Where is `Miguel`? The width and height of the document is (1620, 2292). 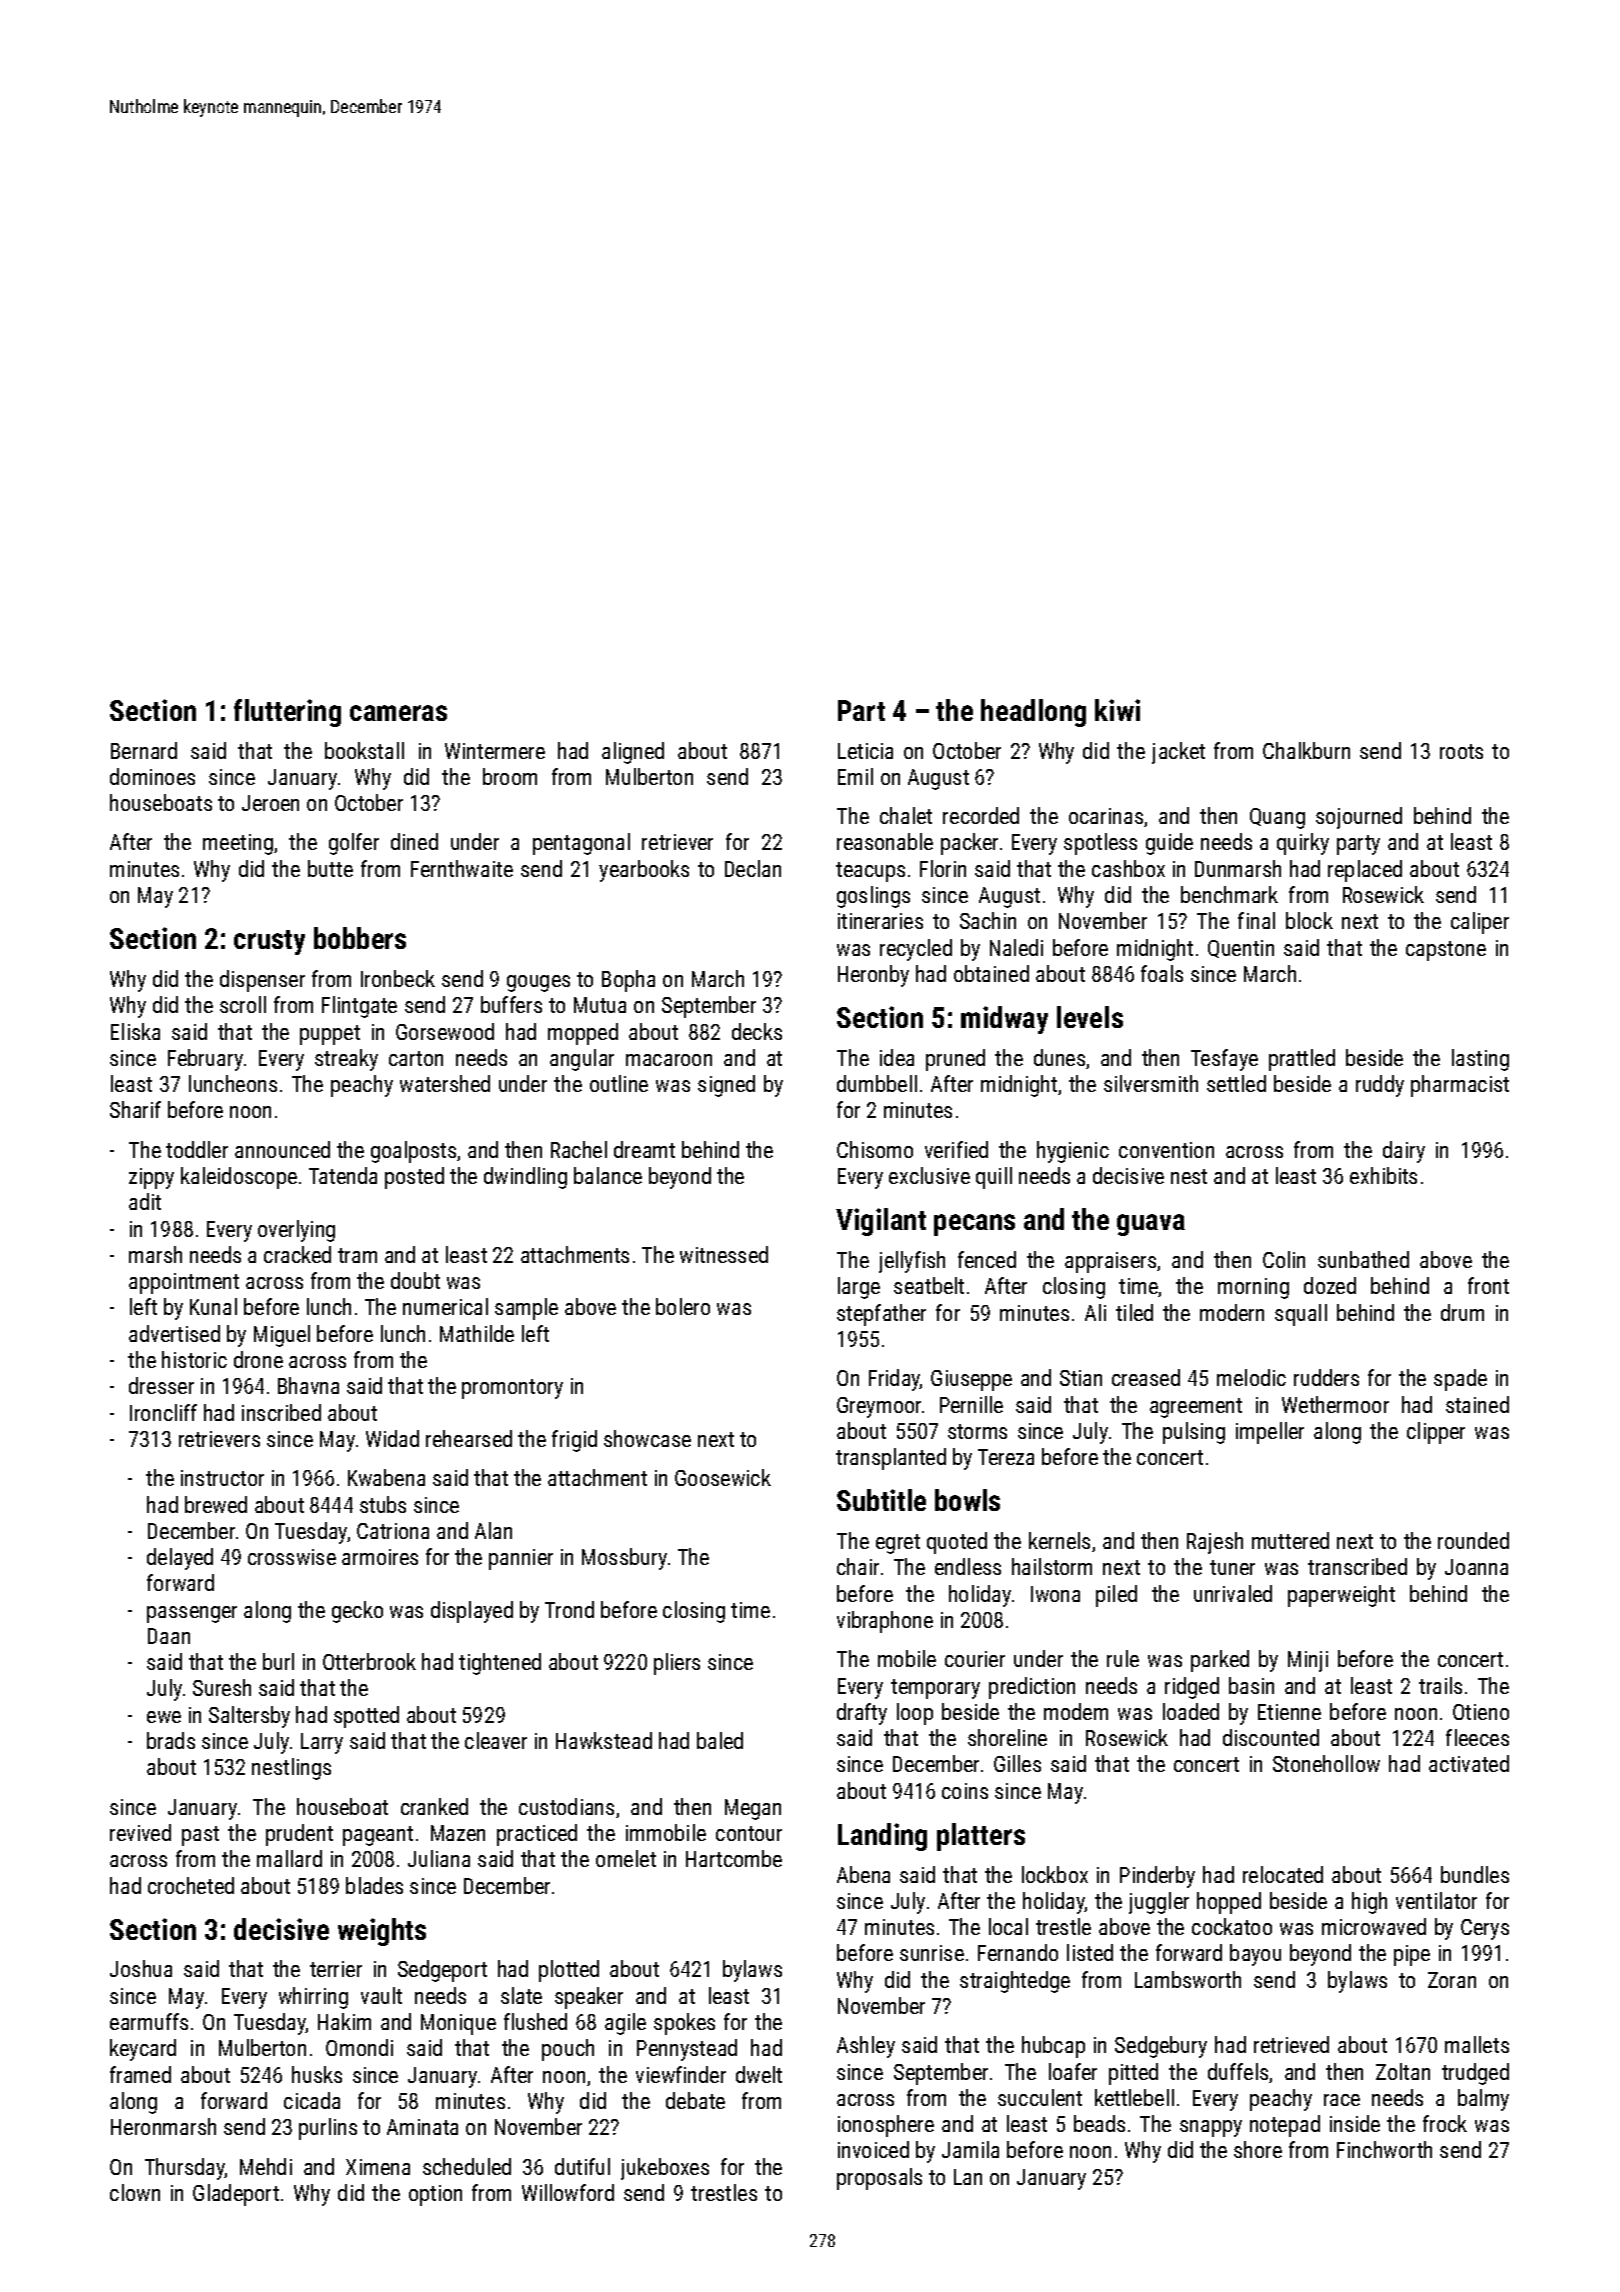
Miguel is located at coordinates (282, 1336).
